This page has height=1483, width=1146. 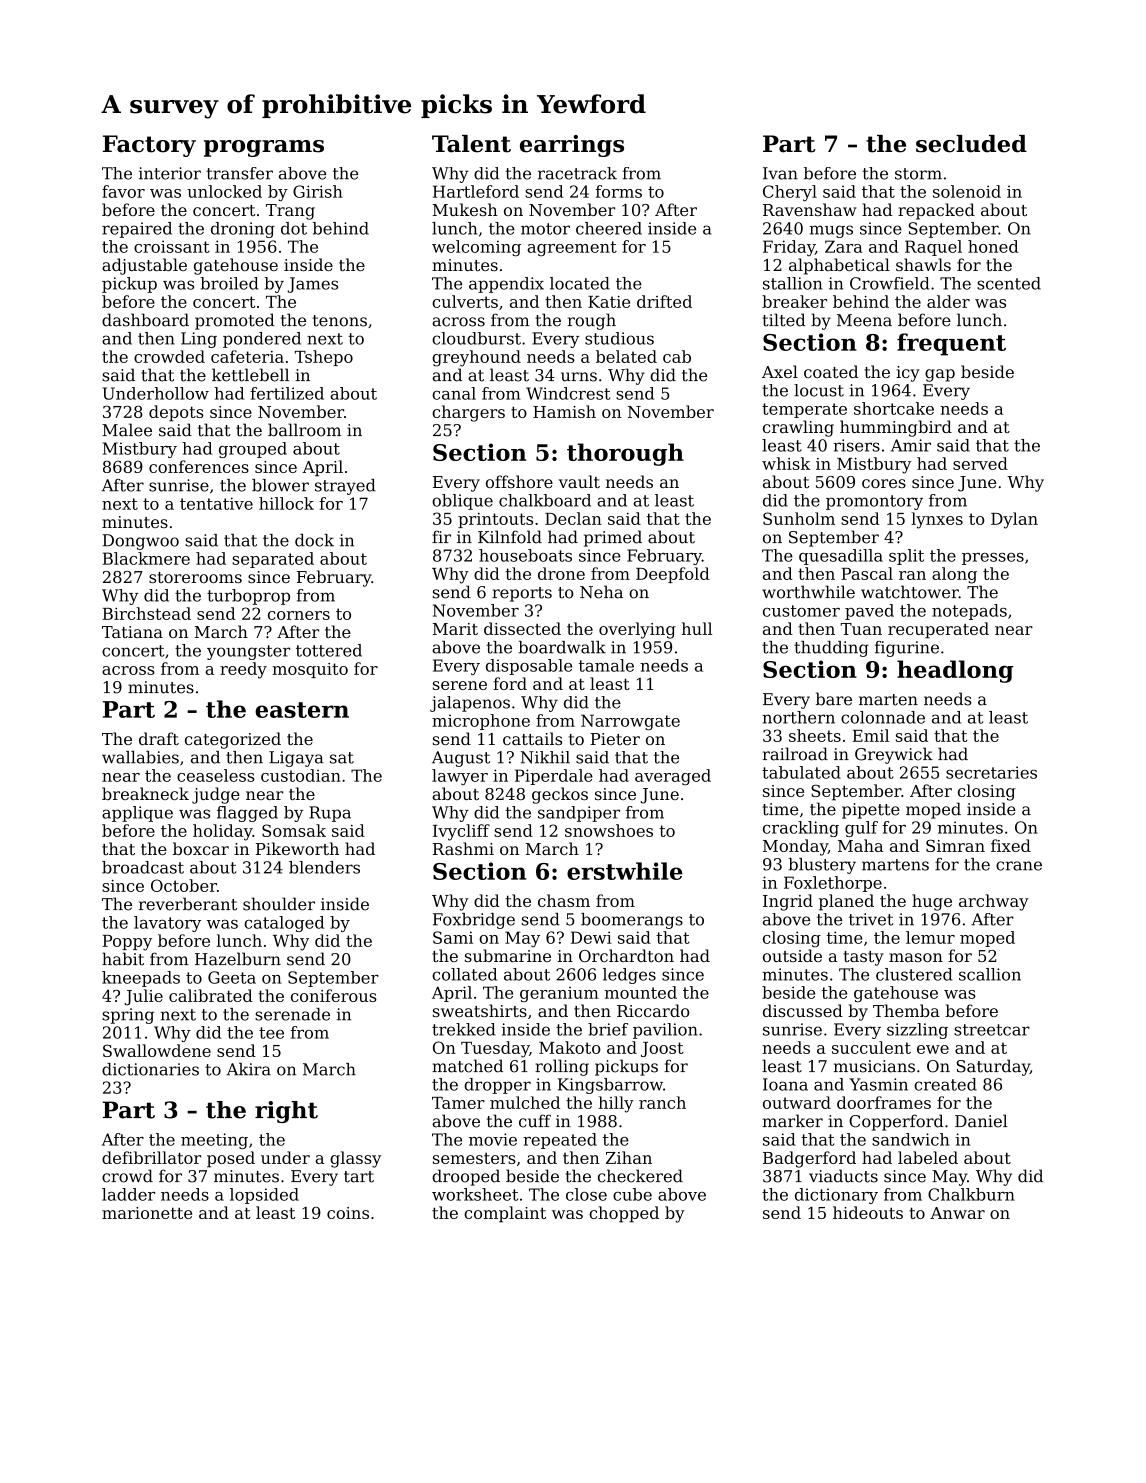 What do you see at coordinates (624, 1214) in the page?
I see `chopped` at bounding box center [624, 1214].
